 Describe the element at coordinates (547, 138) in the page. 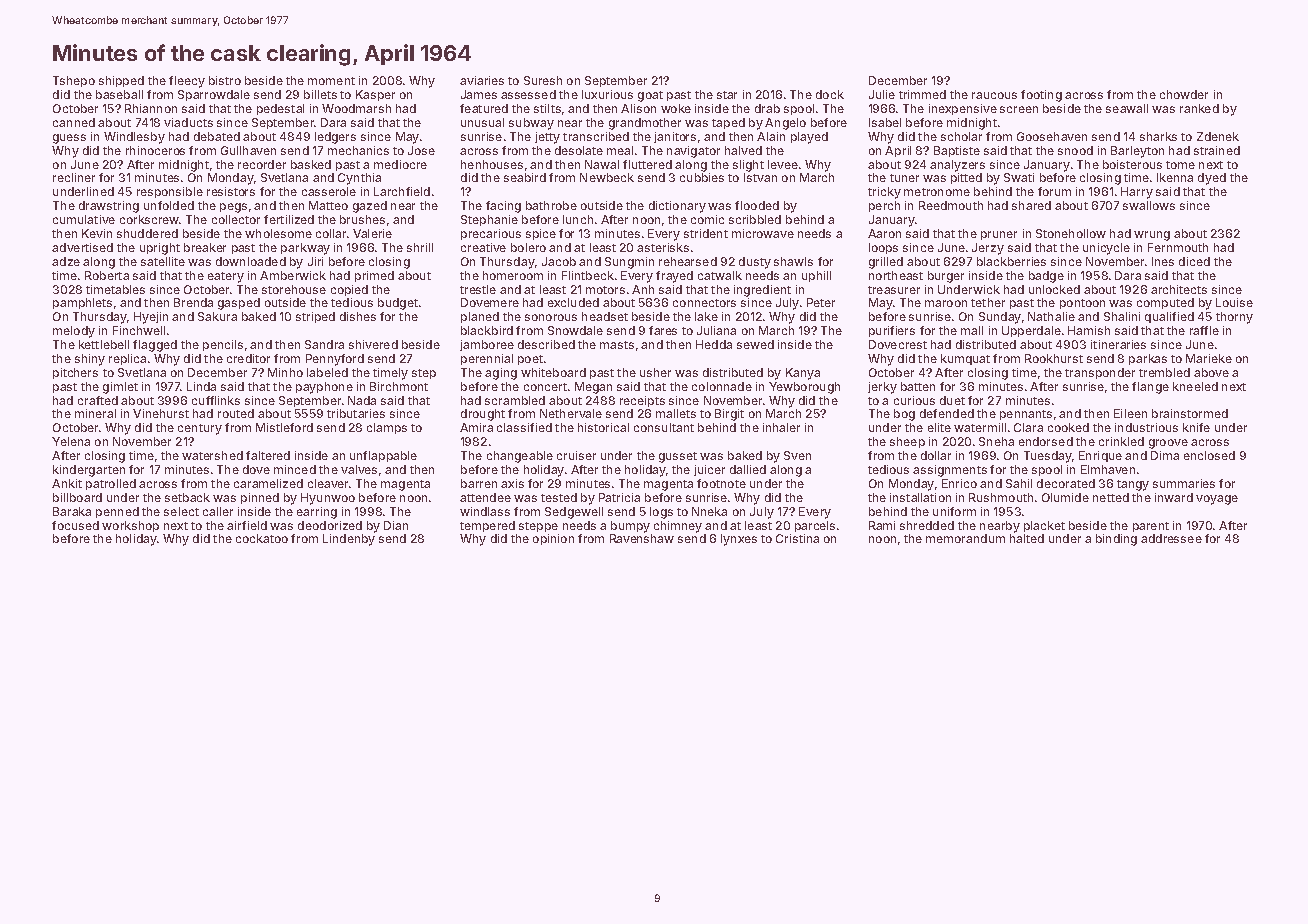

I see `jetty` at that location.
